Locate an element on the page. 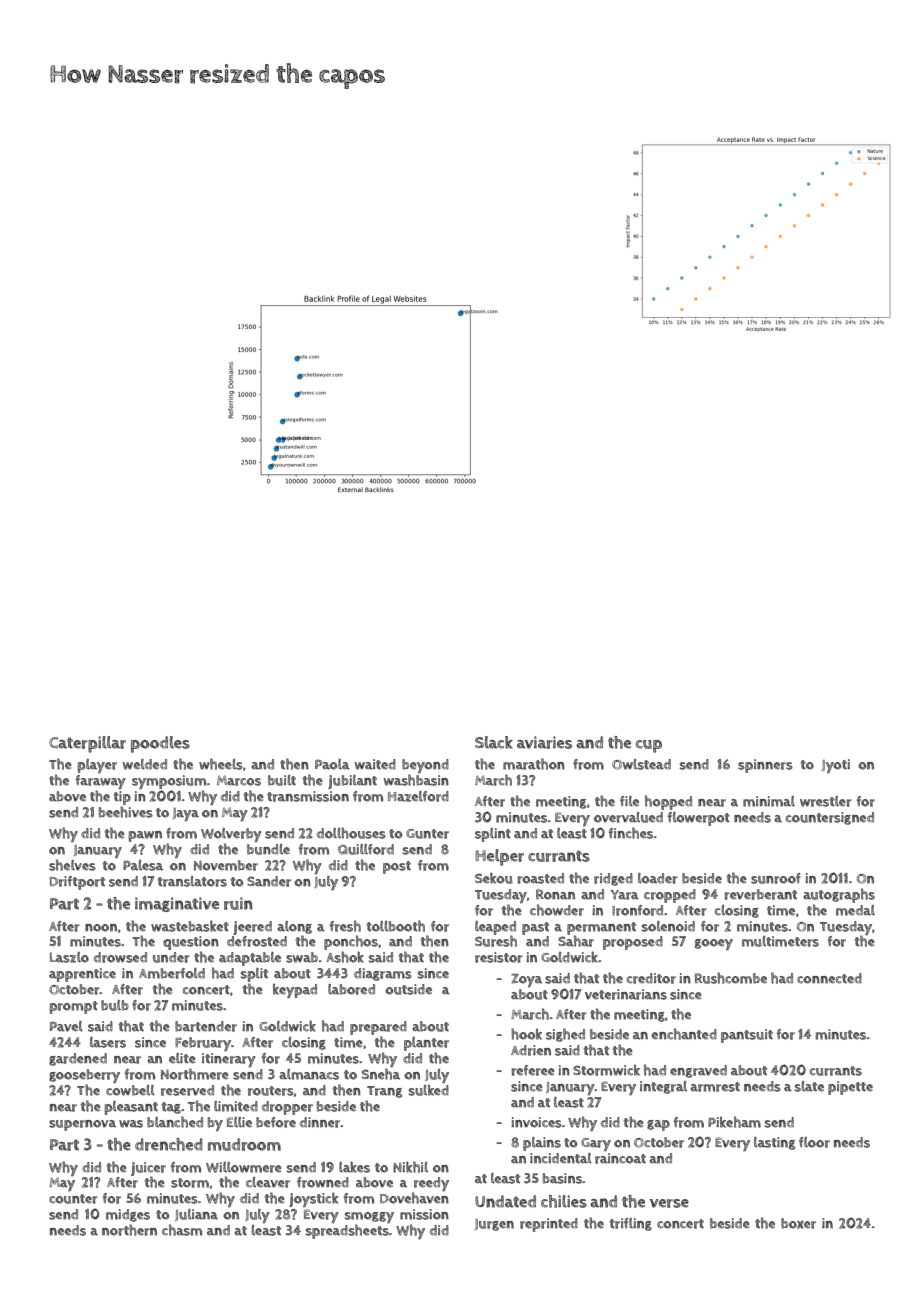 The width and height of the image is (924, 1308). Sneha is located at coordinates (381, 1074).
